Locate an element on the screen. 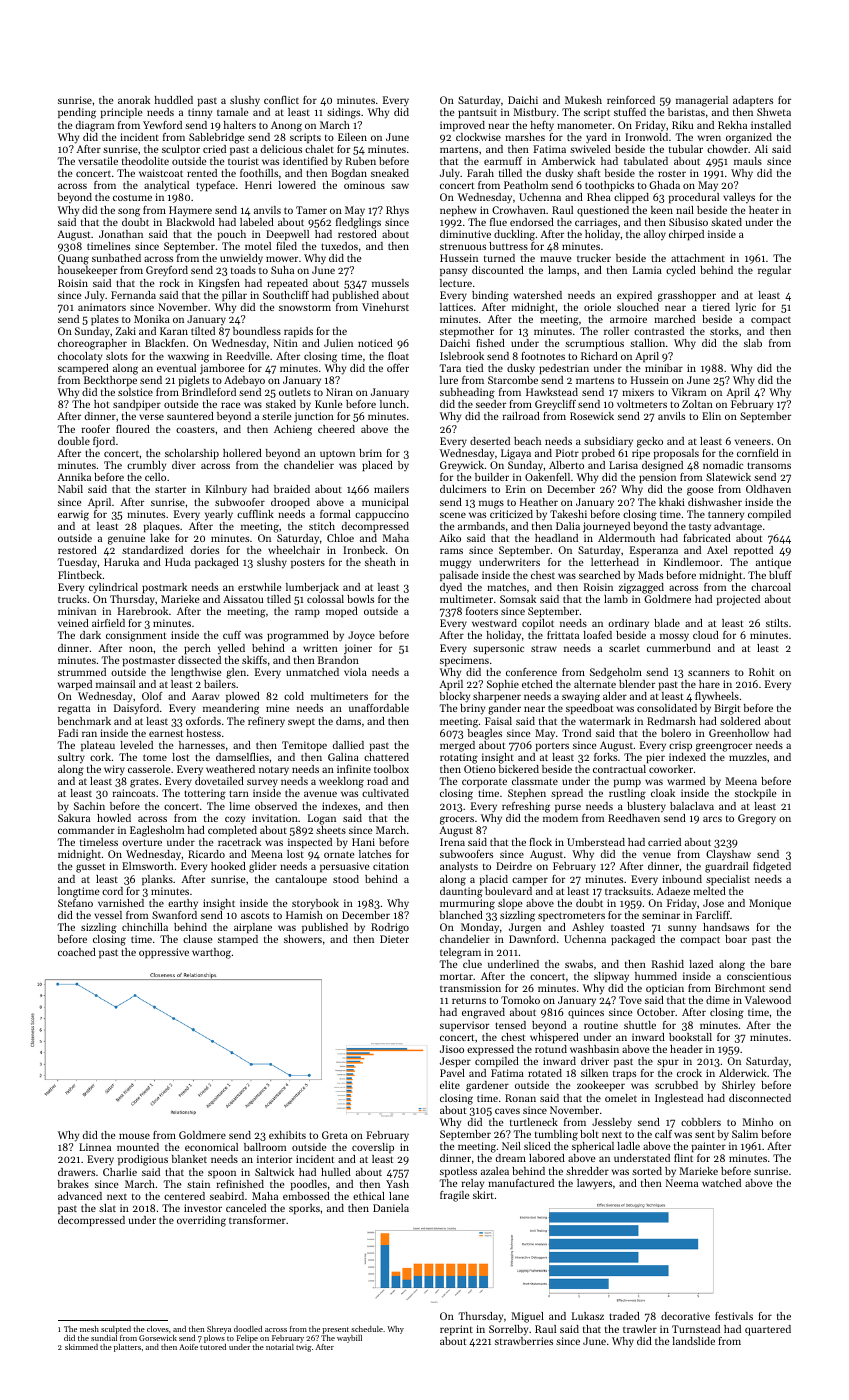 Image resolution: width=849 pixels, height=1400 pixels. weeklong is located at coordinates (341, 782).
